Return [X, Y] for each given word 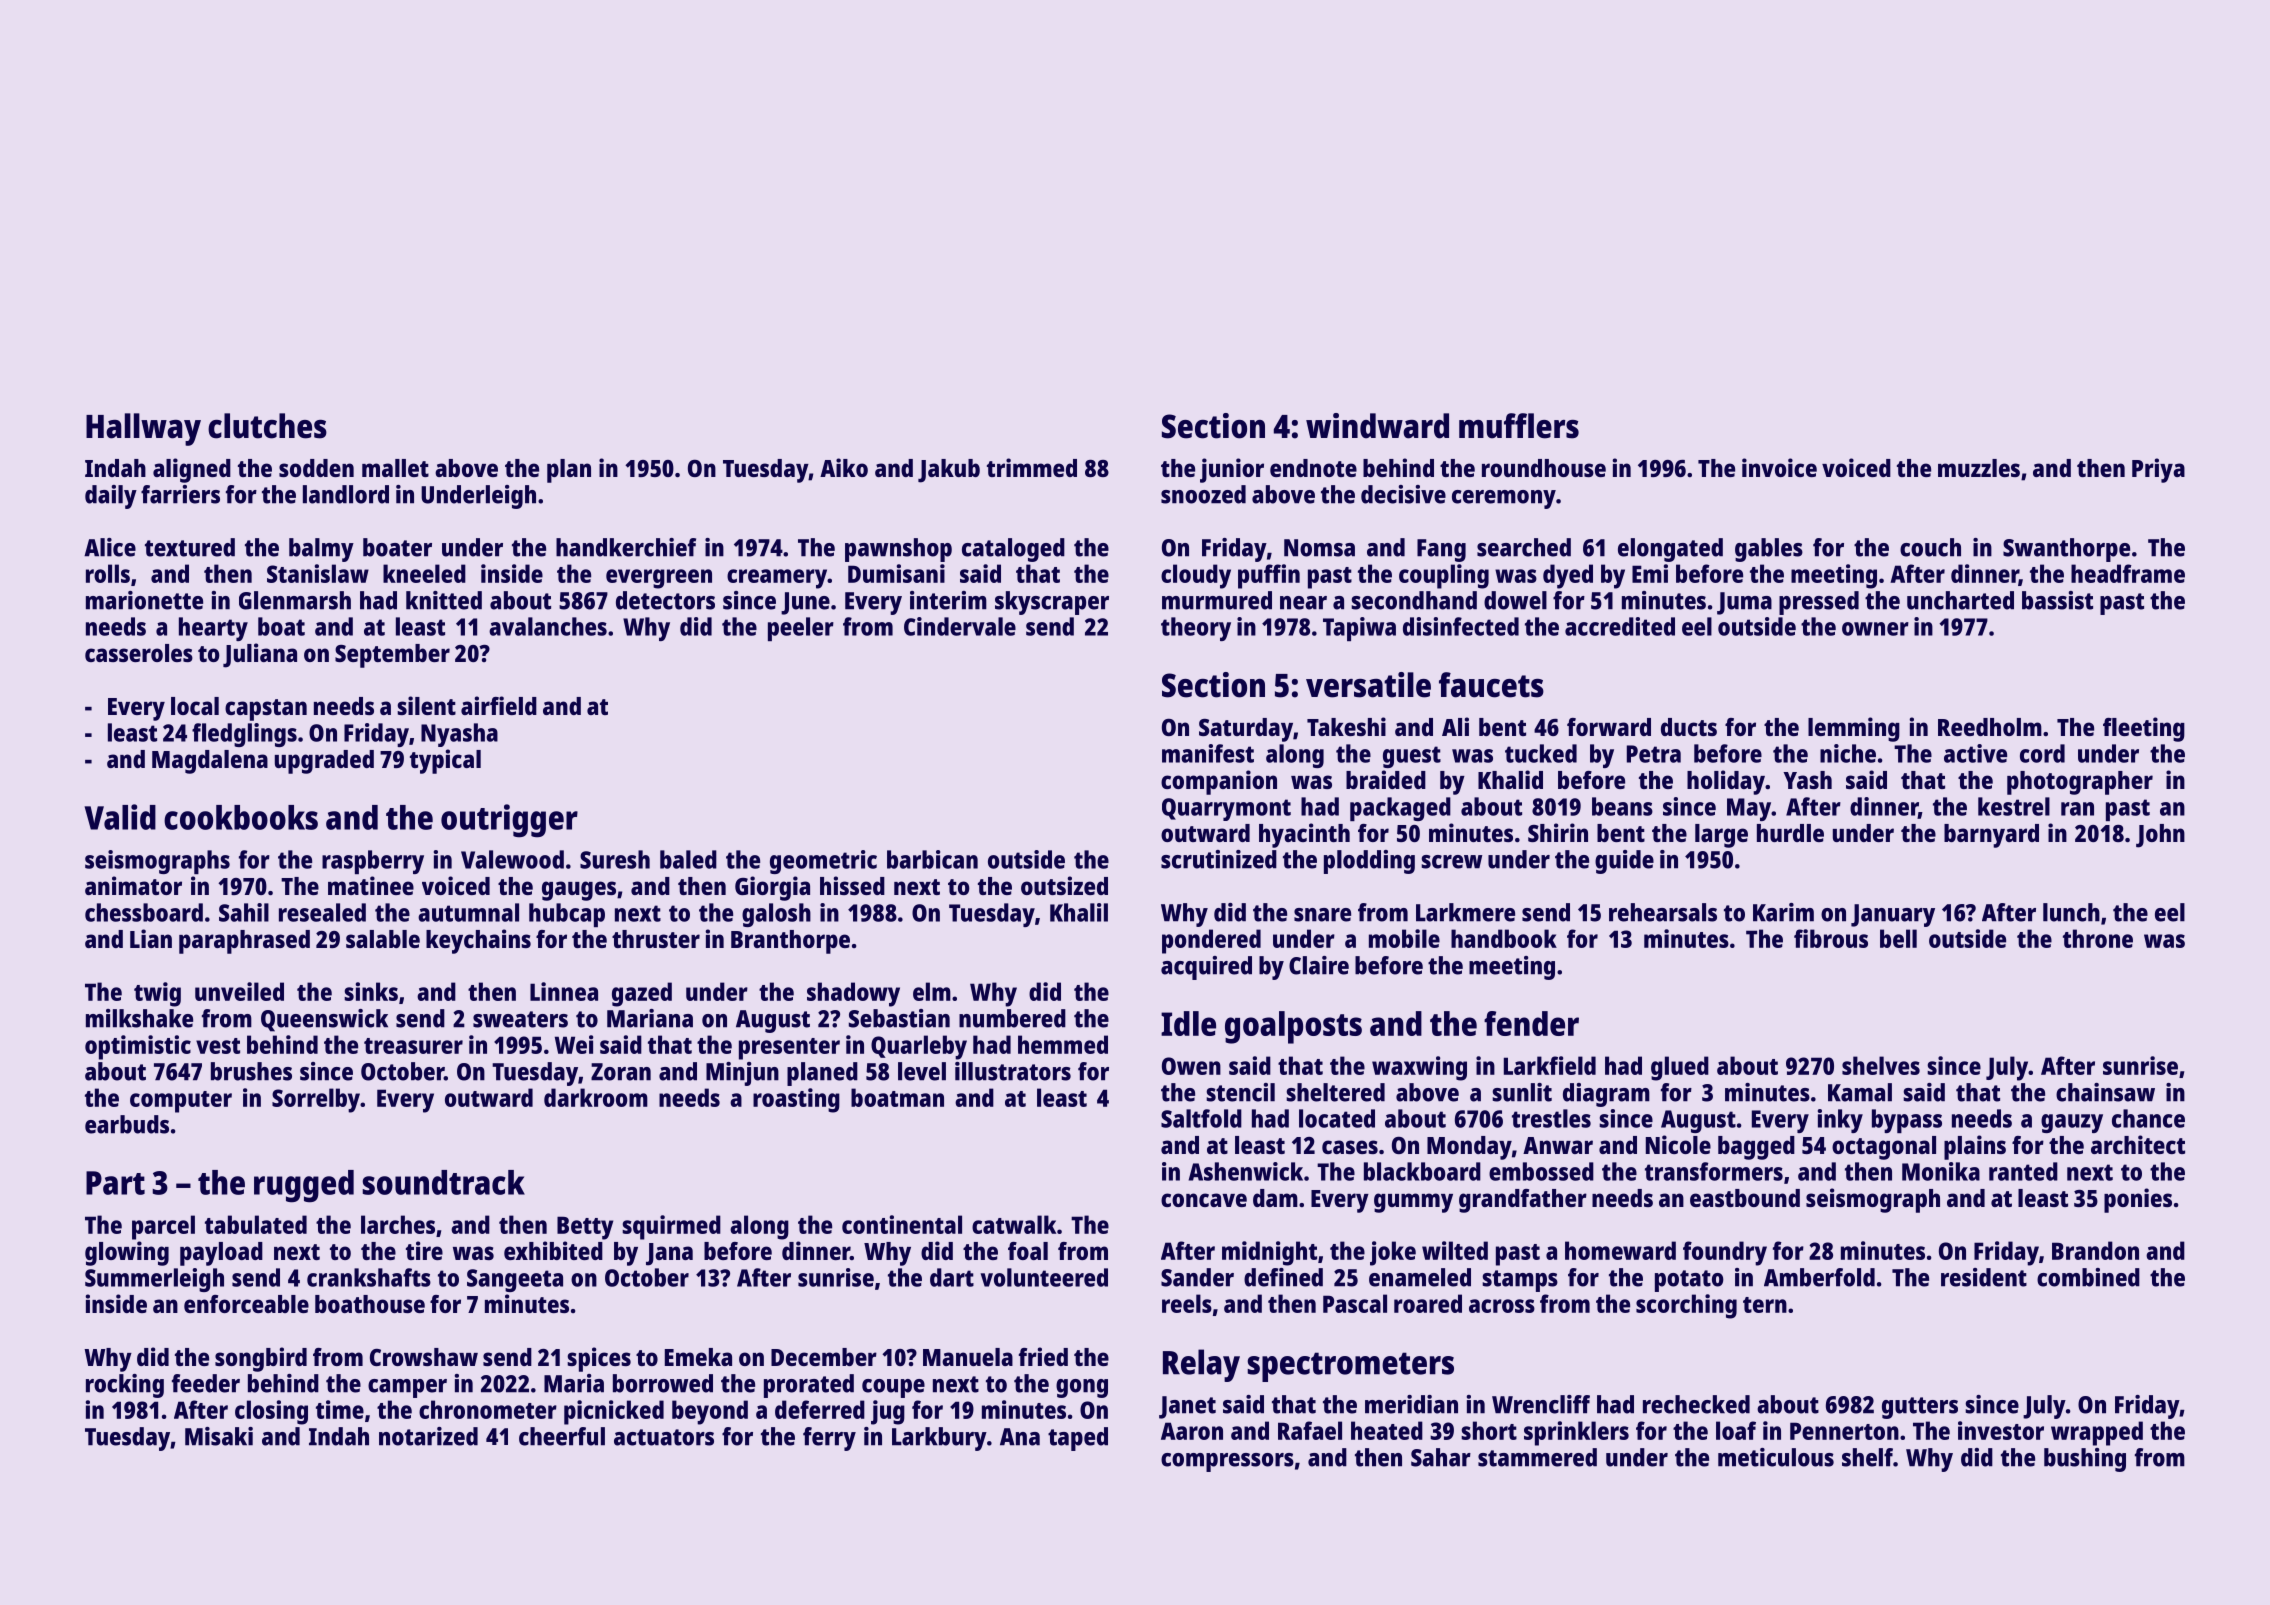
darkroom [596, 1097]
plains [1975, 1147]
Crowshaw [424, 1357]
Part [115, 1183]
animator [133, 885]
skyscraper [1052, 603]
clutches [267, 426]
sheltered [1335, 1092]
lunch [2071, 912]
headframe [2128, 573]
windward [1377, 426]
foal [1028, 1251]
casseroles [139, 653]
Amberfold [1819, 1277]
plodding [1369, 862]
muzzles [1979, 468]
